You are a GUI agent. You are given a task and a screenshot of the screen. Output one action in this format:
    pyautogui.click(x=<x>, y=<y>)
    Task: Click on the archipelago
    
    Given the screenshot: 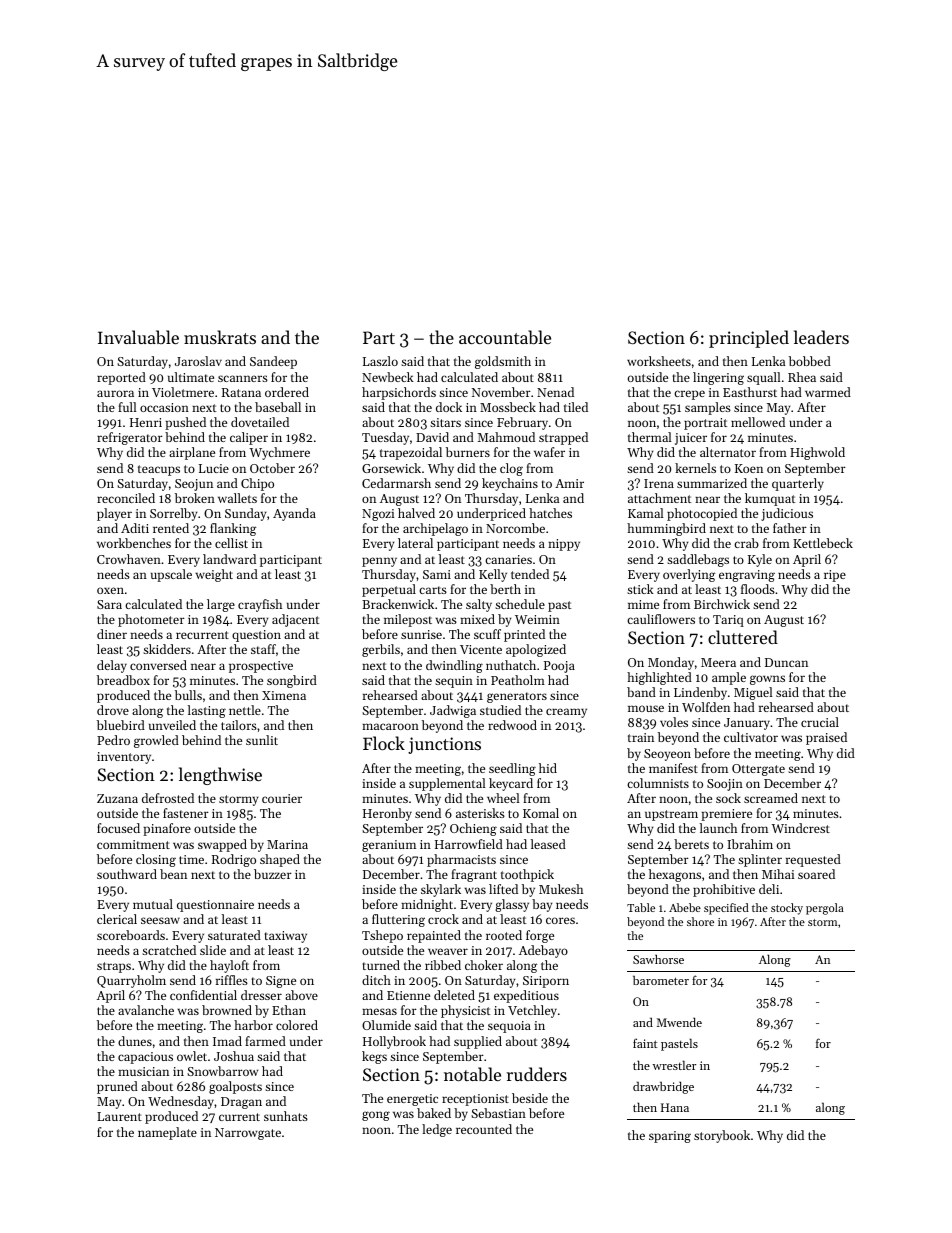 What is the action you would take?
    pyautogui.click(x=435, y=529)
